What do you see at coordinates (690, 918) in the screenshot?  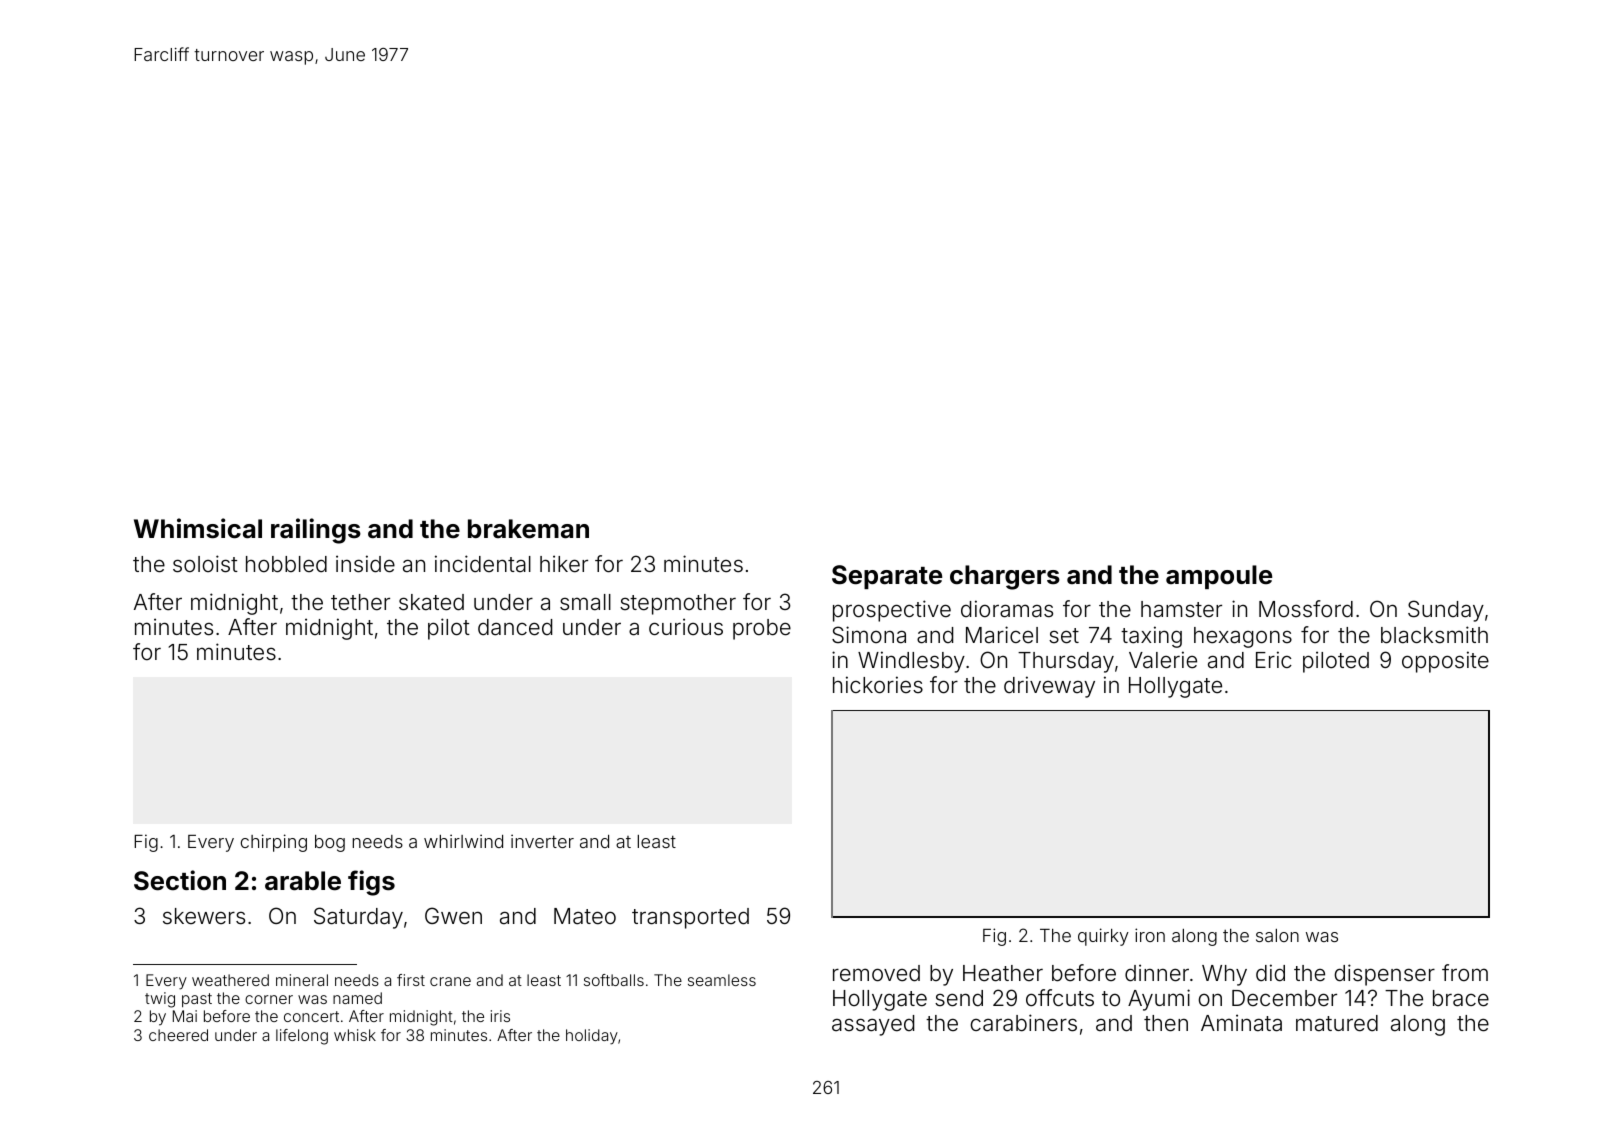 I see `transported` at bounding box center [690, 918].
